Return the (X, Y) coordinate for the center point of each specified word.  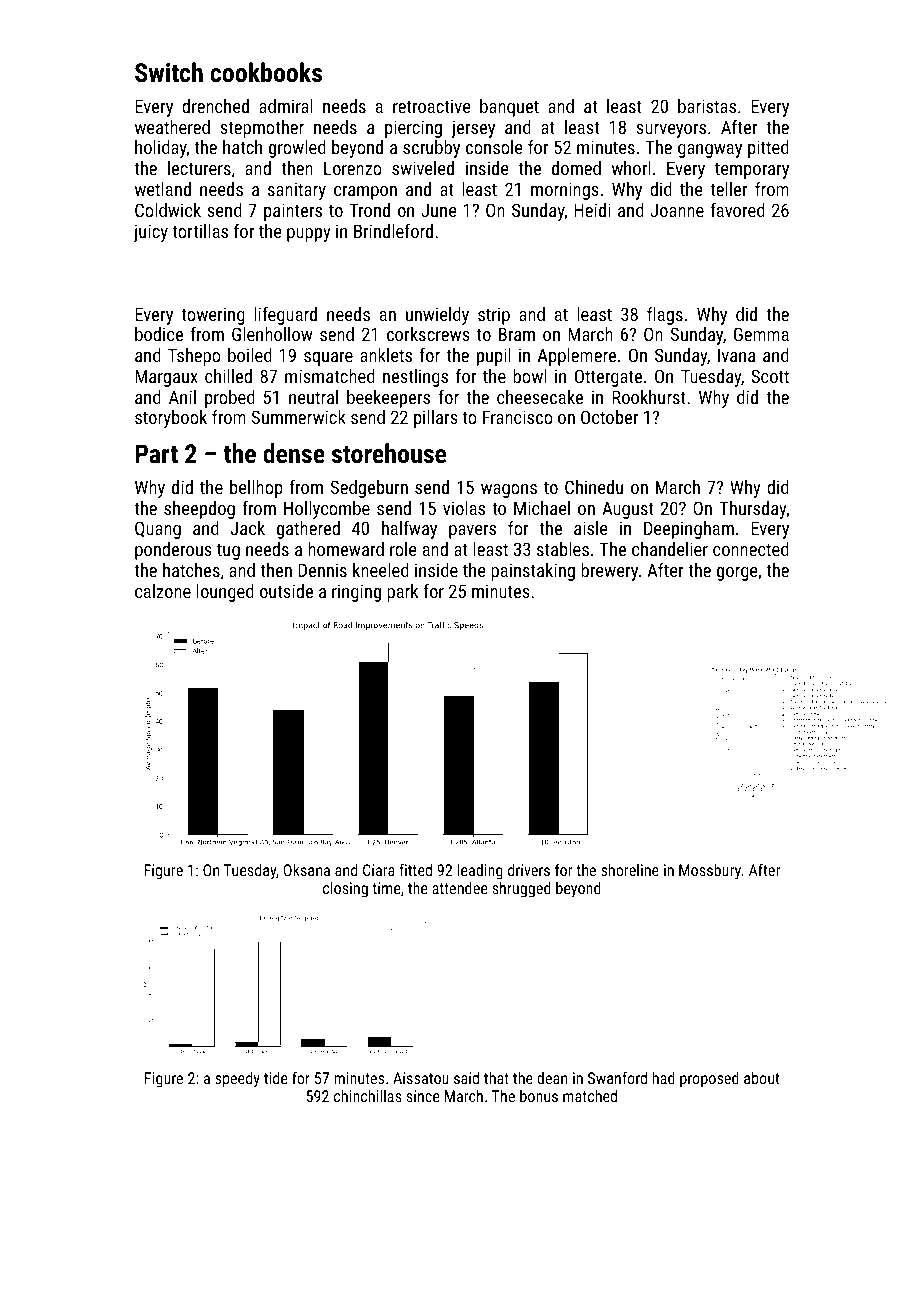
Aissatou (421, 1078)
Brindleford (393, 231)
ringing (356, 593)
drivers (529, 870)
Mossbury (710, 872)
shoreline (630, 870)
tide (275, 1078)
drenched (215, 106)
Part (156, 453)
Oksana (306, 870)
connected (751, 549)
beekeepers (388, 399)
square (328, 359)
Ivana (736, 355)
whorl (631, 168)
